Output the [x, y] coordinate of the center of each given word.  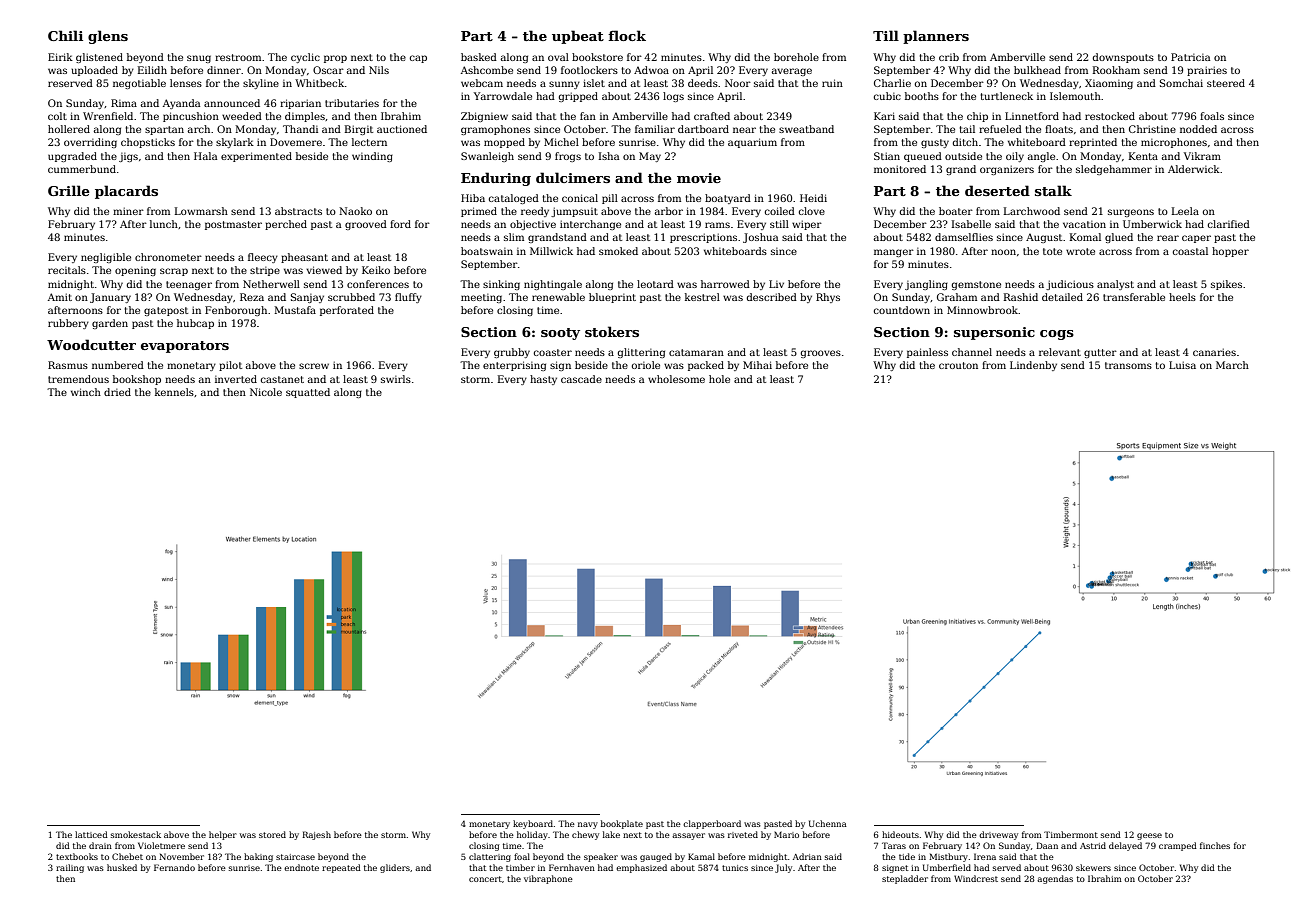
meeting [481, 298]
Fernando [174, 867]
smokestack [136, 834]
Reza [252, 297]
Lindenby [1033, 366]
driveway [998, 835]
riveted [743, 834]
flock [627, 35]
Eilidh [152, 70]
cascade [581, 379]
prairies [1207, 71]
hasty [543, 380]
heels [1182, 297]
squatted [308, 393]
